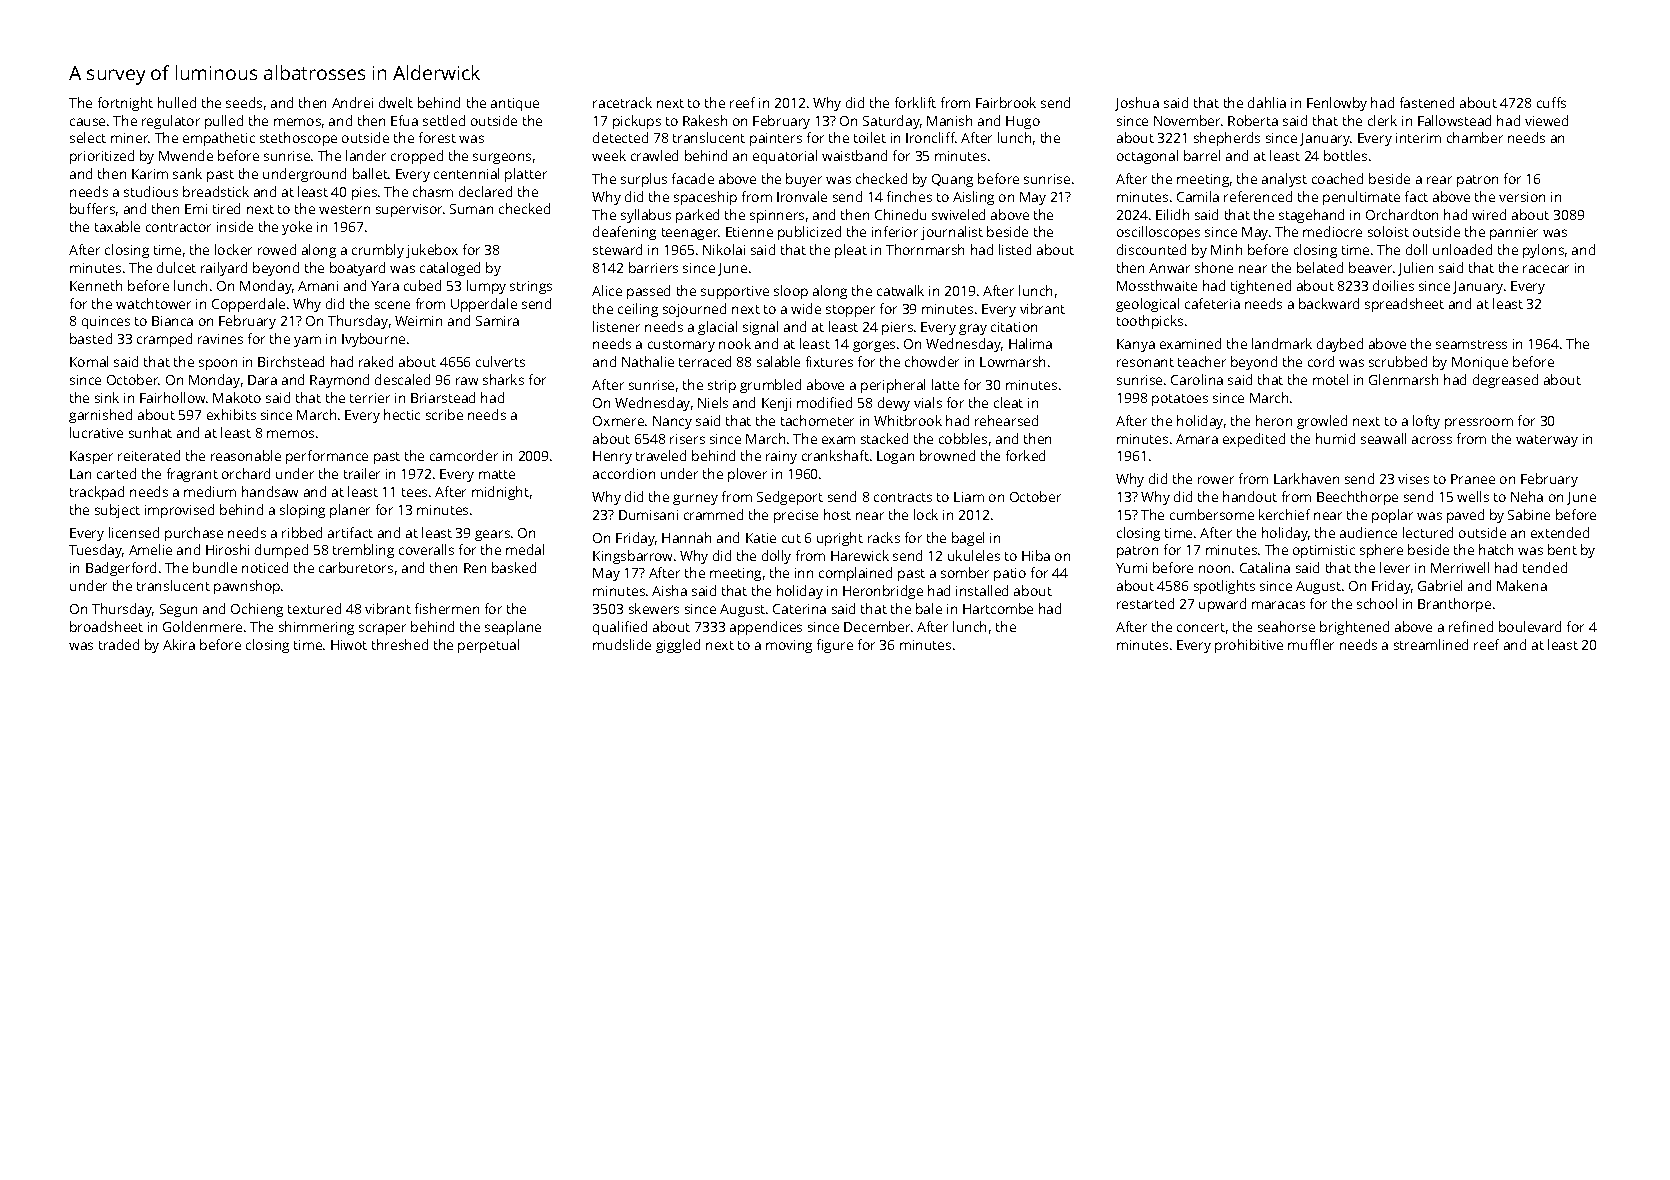 The height and width of the screenshot is (1180, 1670). What do you see at coordinates (1432, 440) in the screenshot?
I see `across` at bounding box center [1432, 440].
